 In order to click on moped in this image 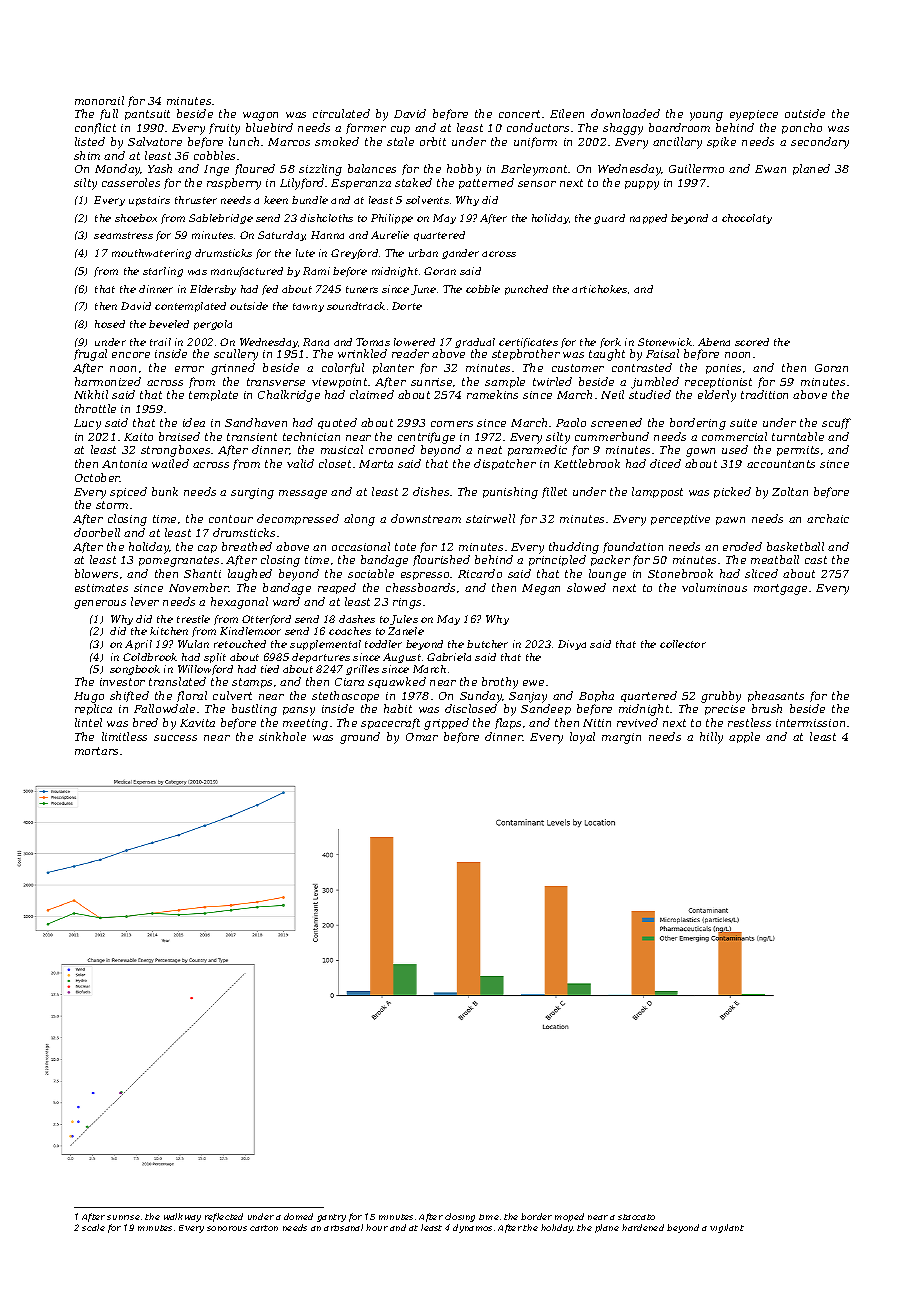, I will do `click(569, 1217)`.
